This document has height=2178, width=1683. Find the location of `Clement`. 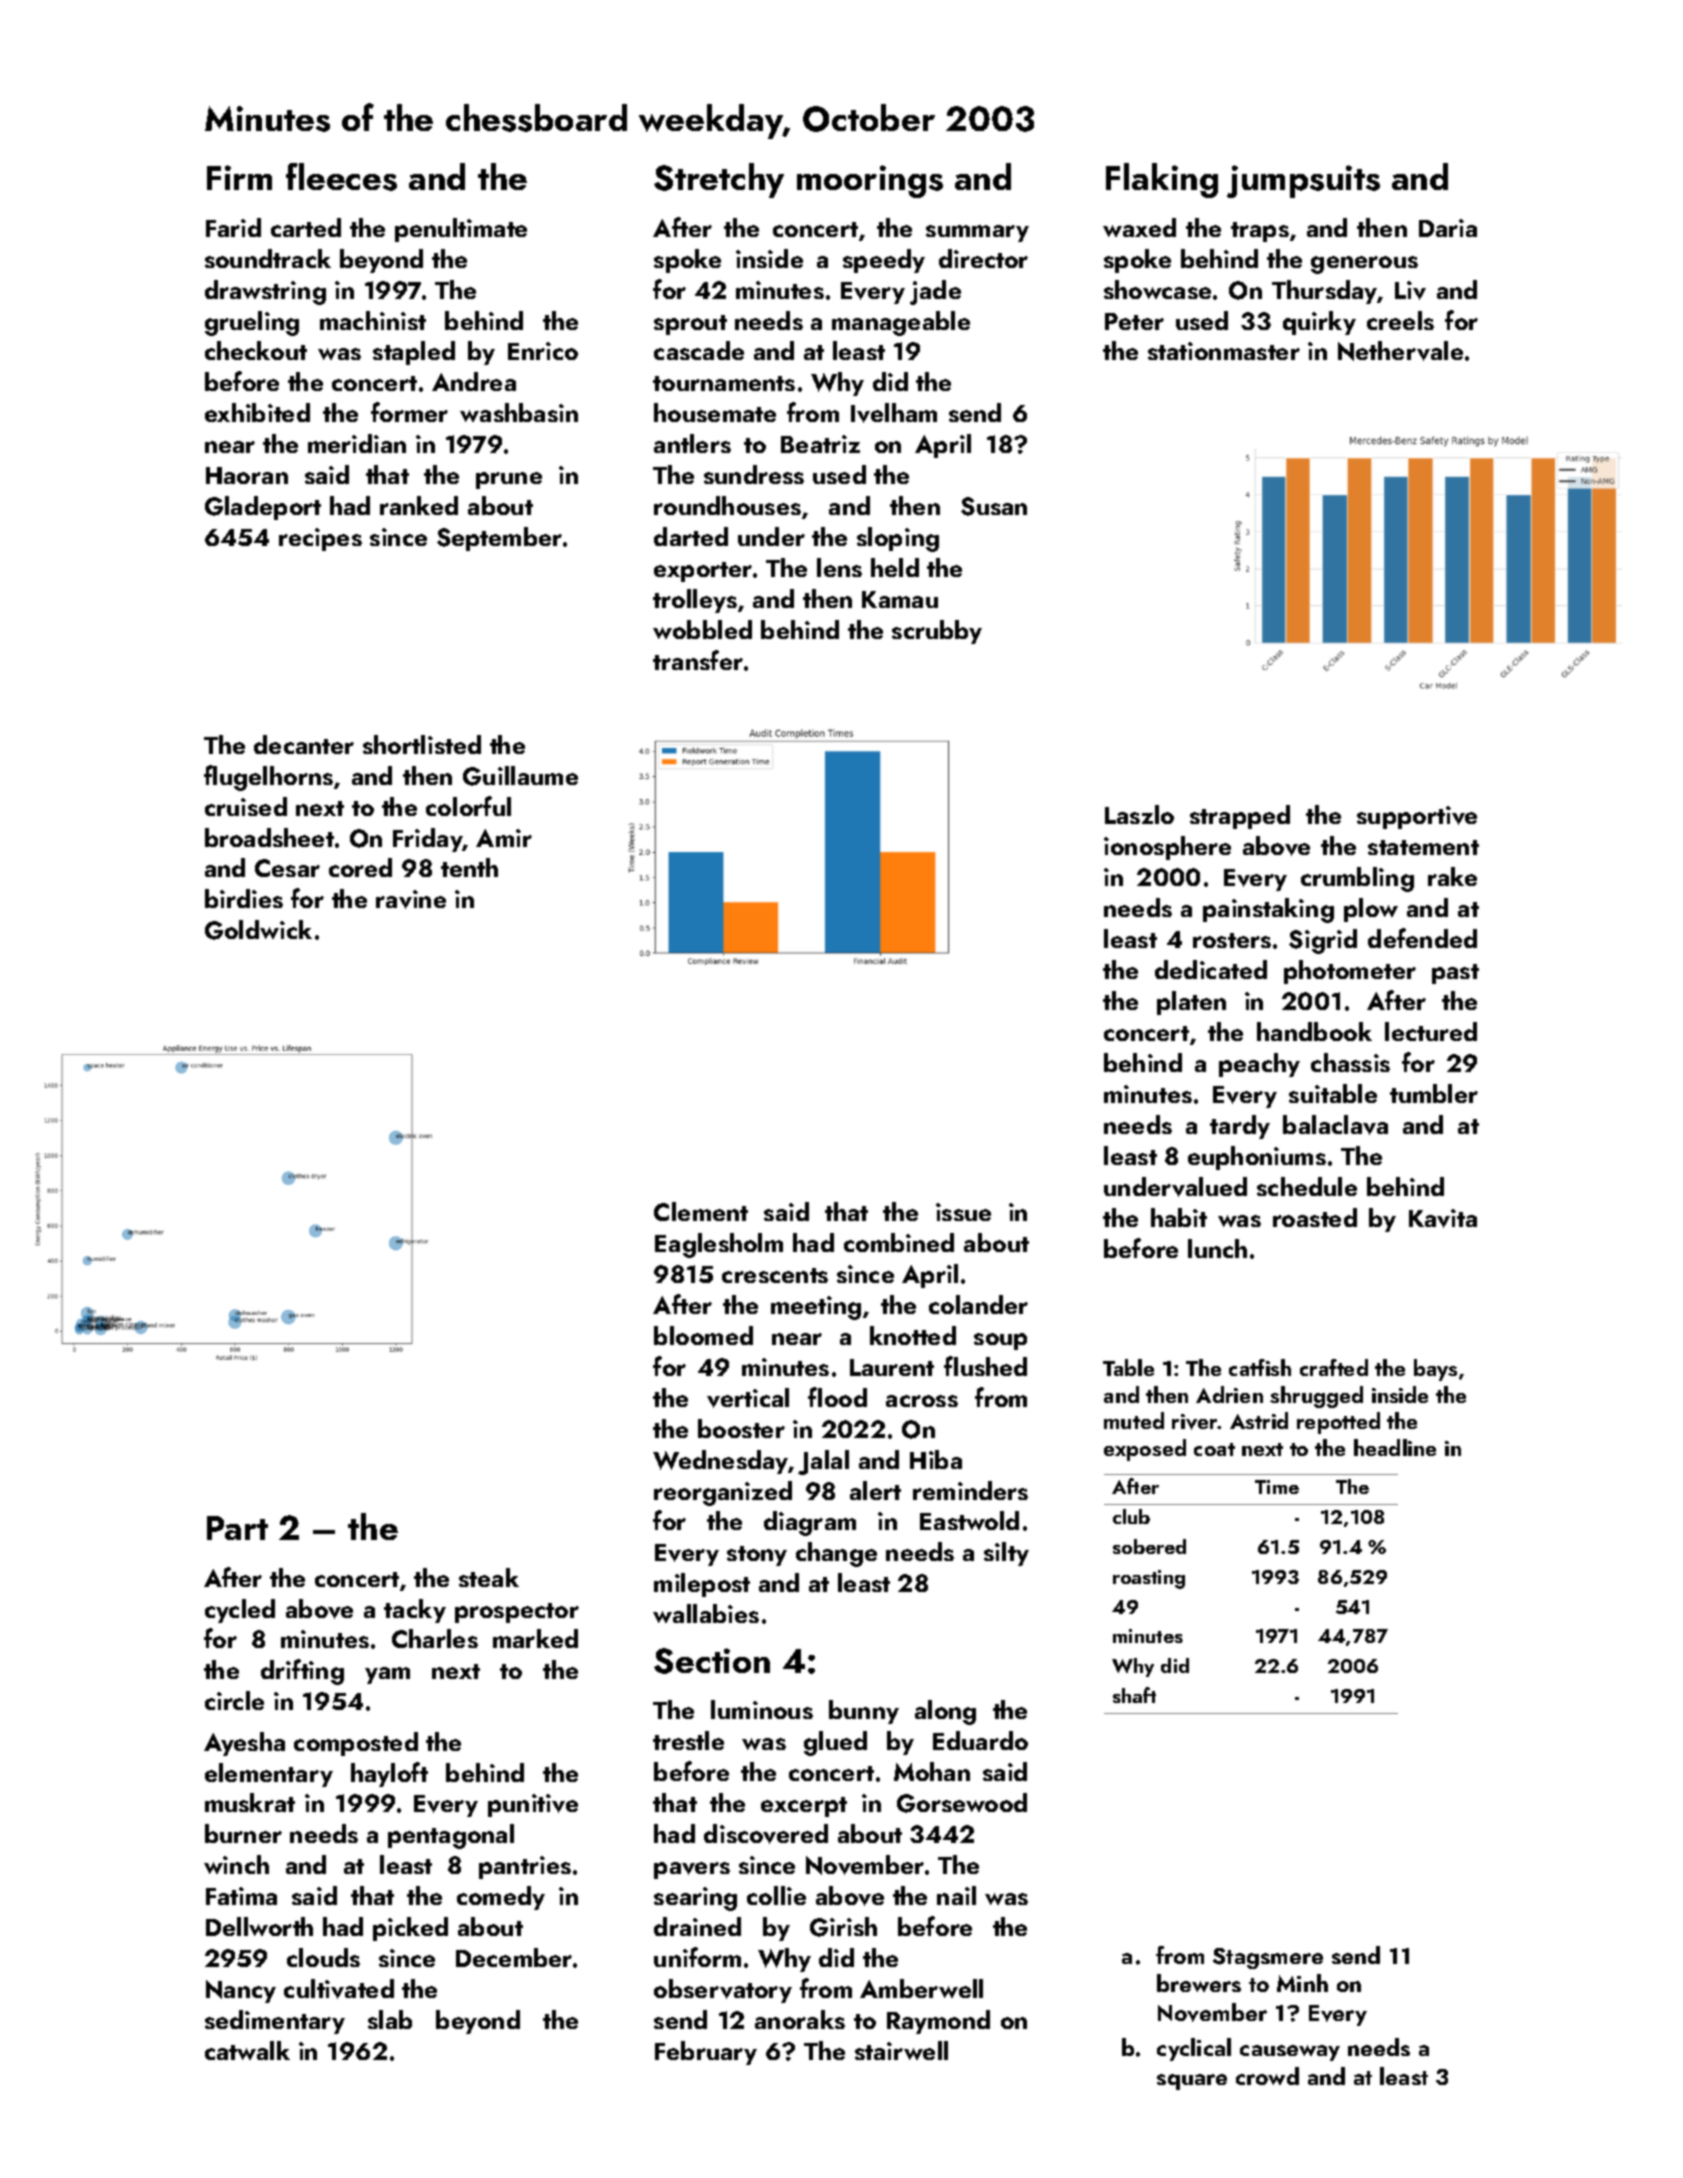

Clement is located at coordinates (701, 1211).
